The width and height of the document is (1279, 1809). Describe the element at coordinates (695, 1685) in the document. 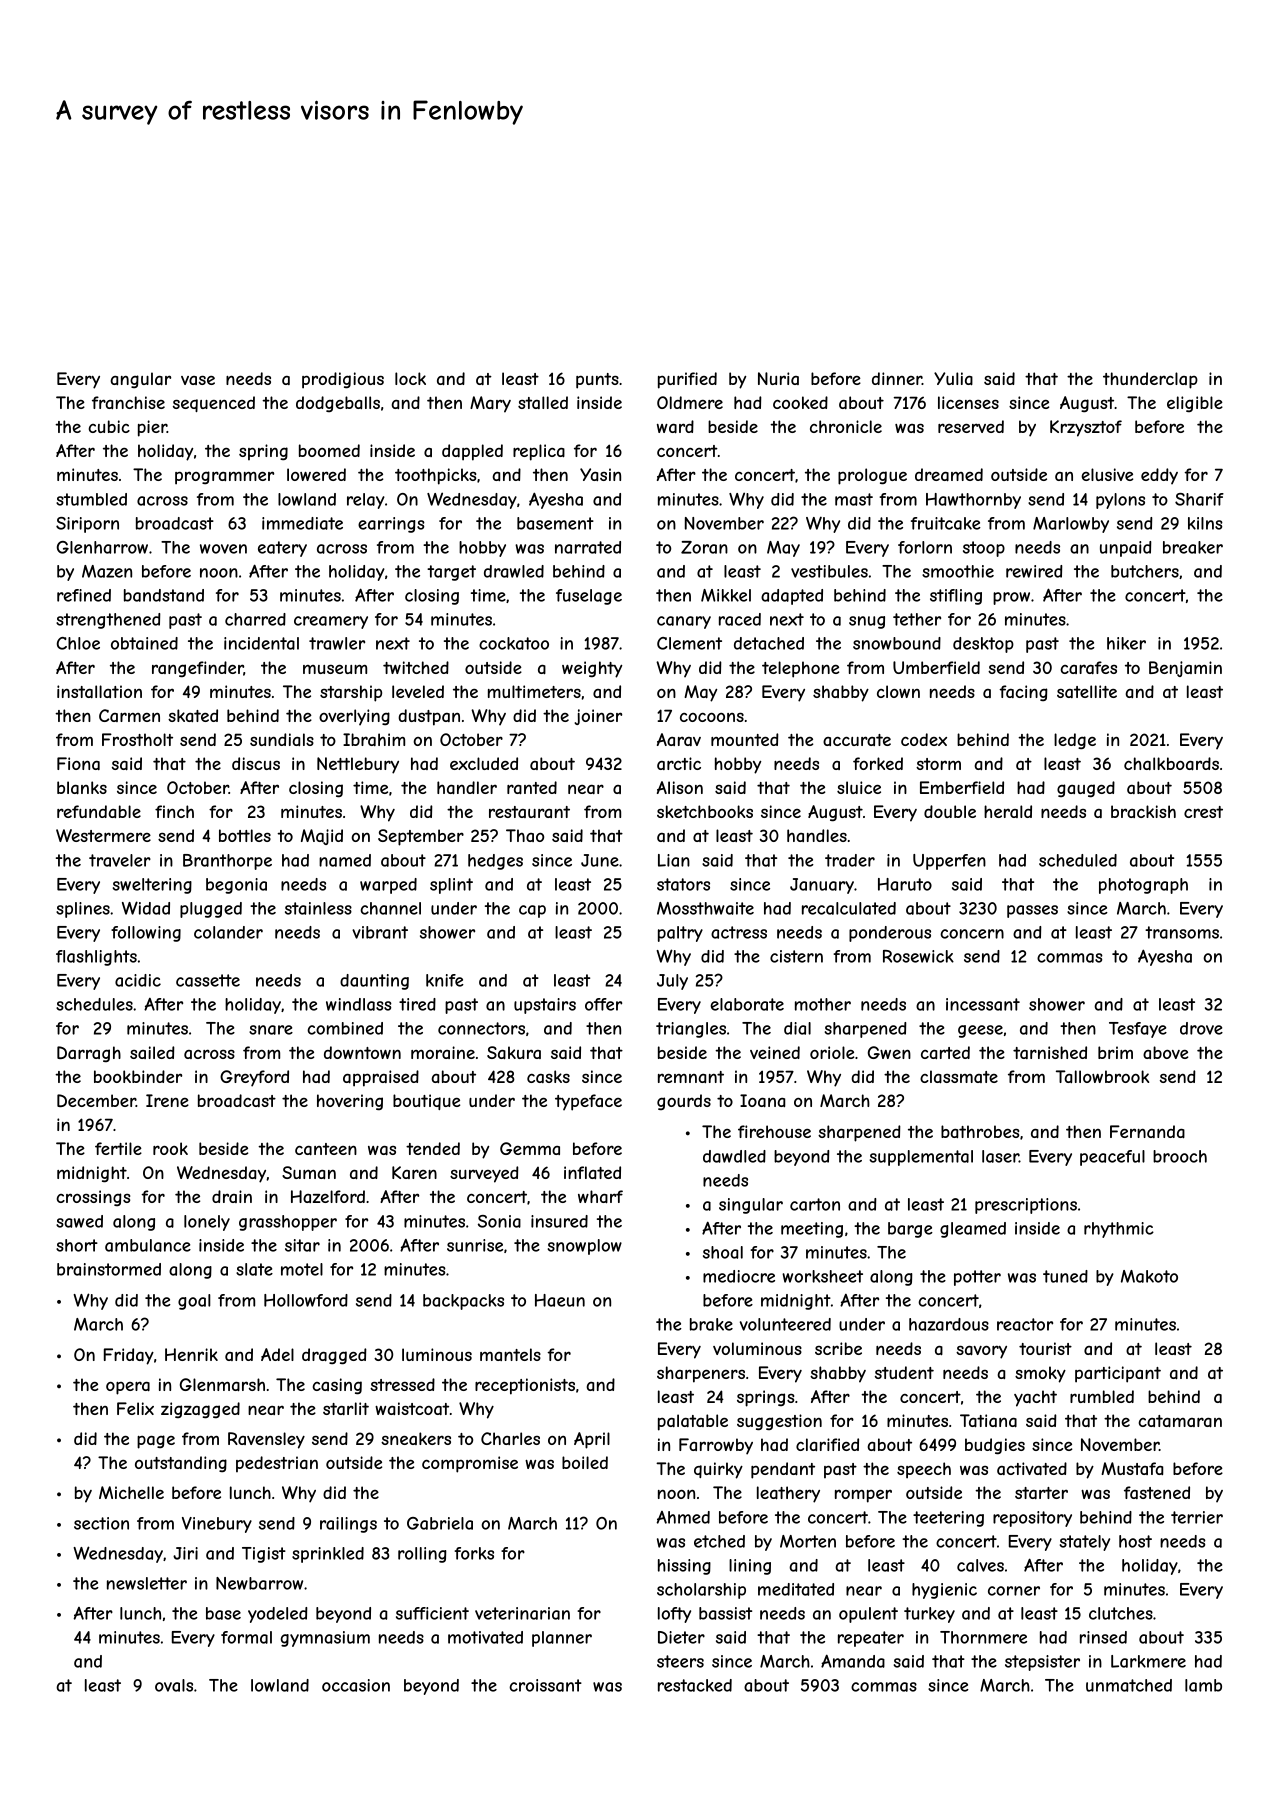

I see `restacked` at that location.
